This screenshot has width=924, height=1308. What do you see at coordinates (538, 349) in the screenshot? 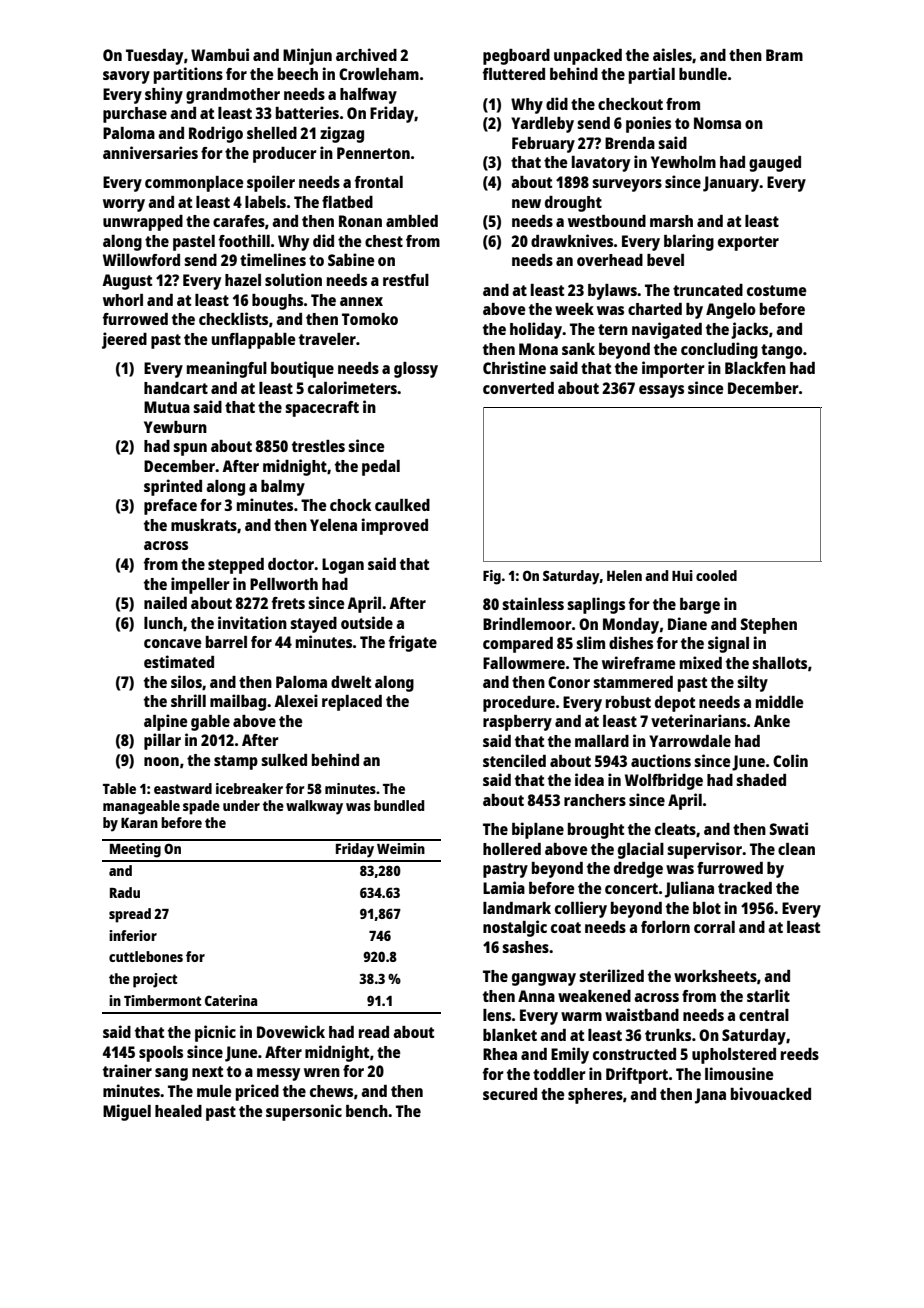
I see `Mona` at bounding box center [538, 349].
